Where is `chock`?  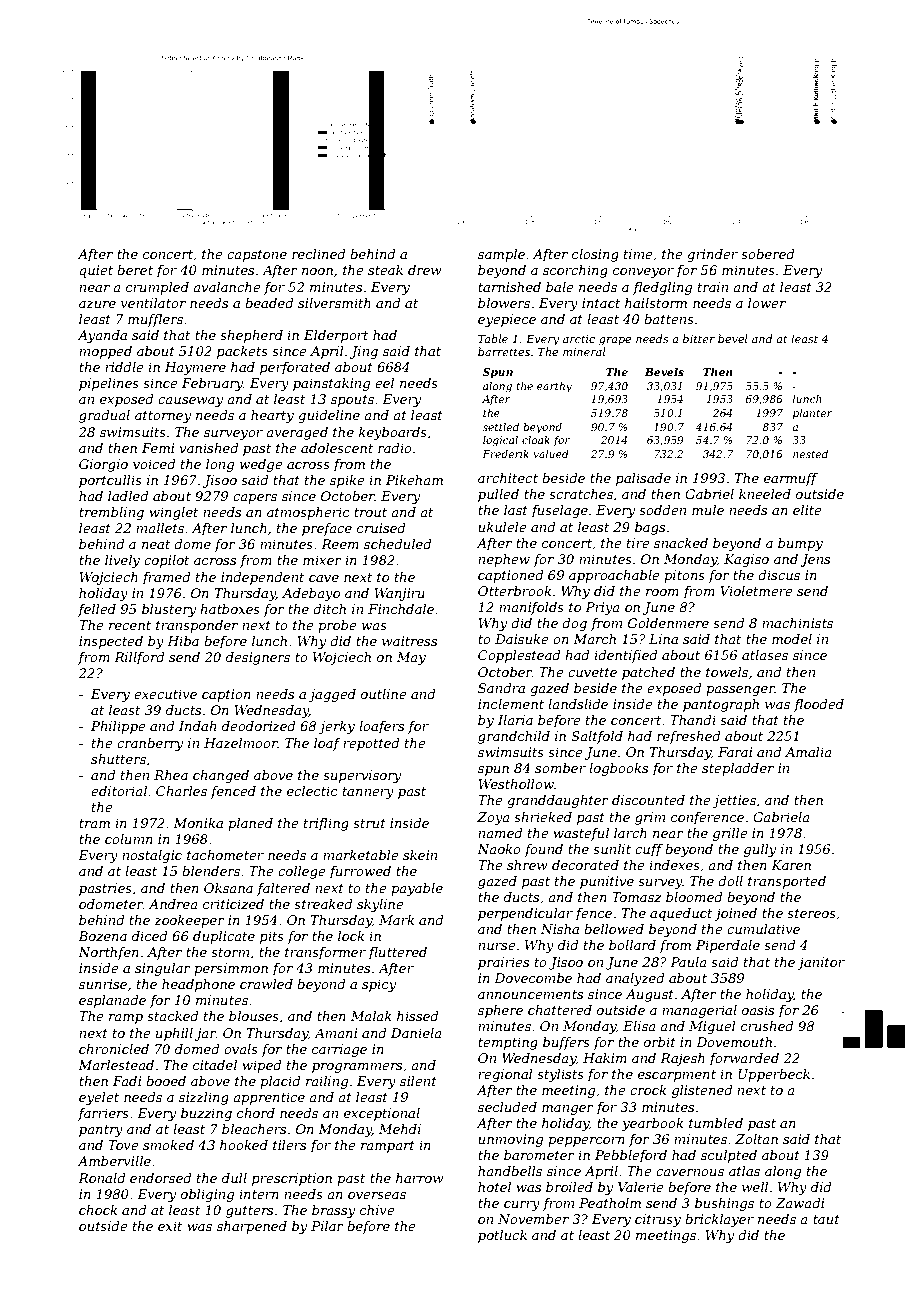 chock is located at coordinates (98, 1210).
